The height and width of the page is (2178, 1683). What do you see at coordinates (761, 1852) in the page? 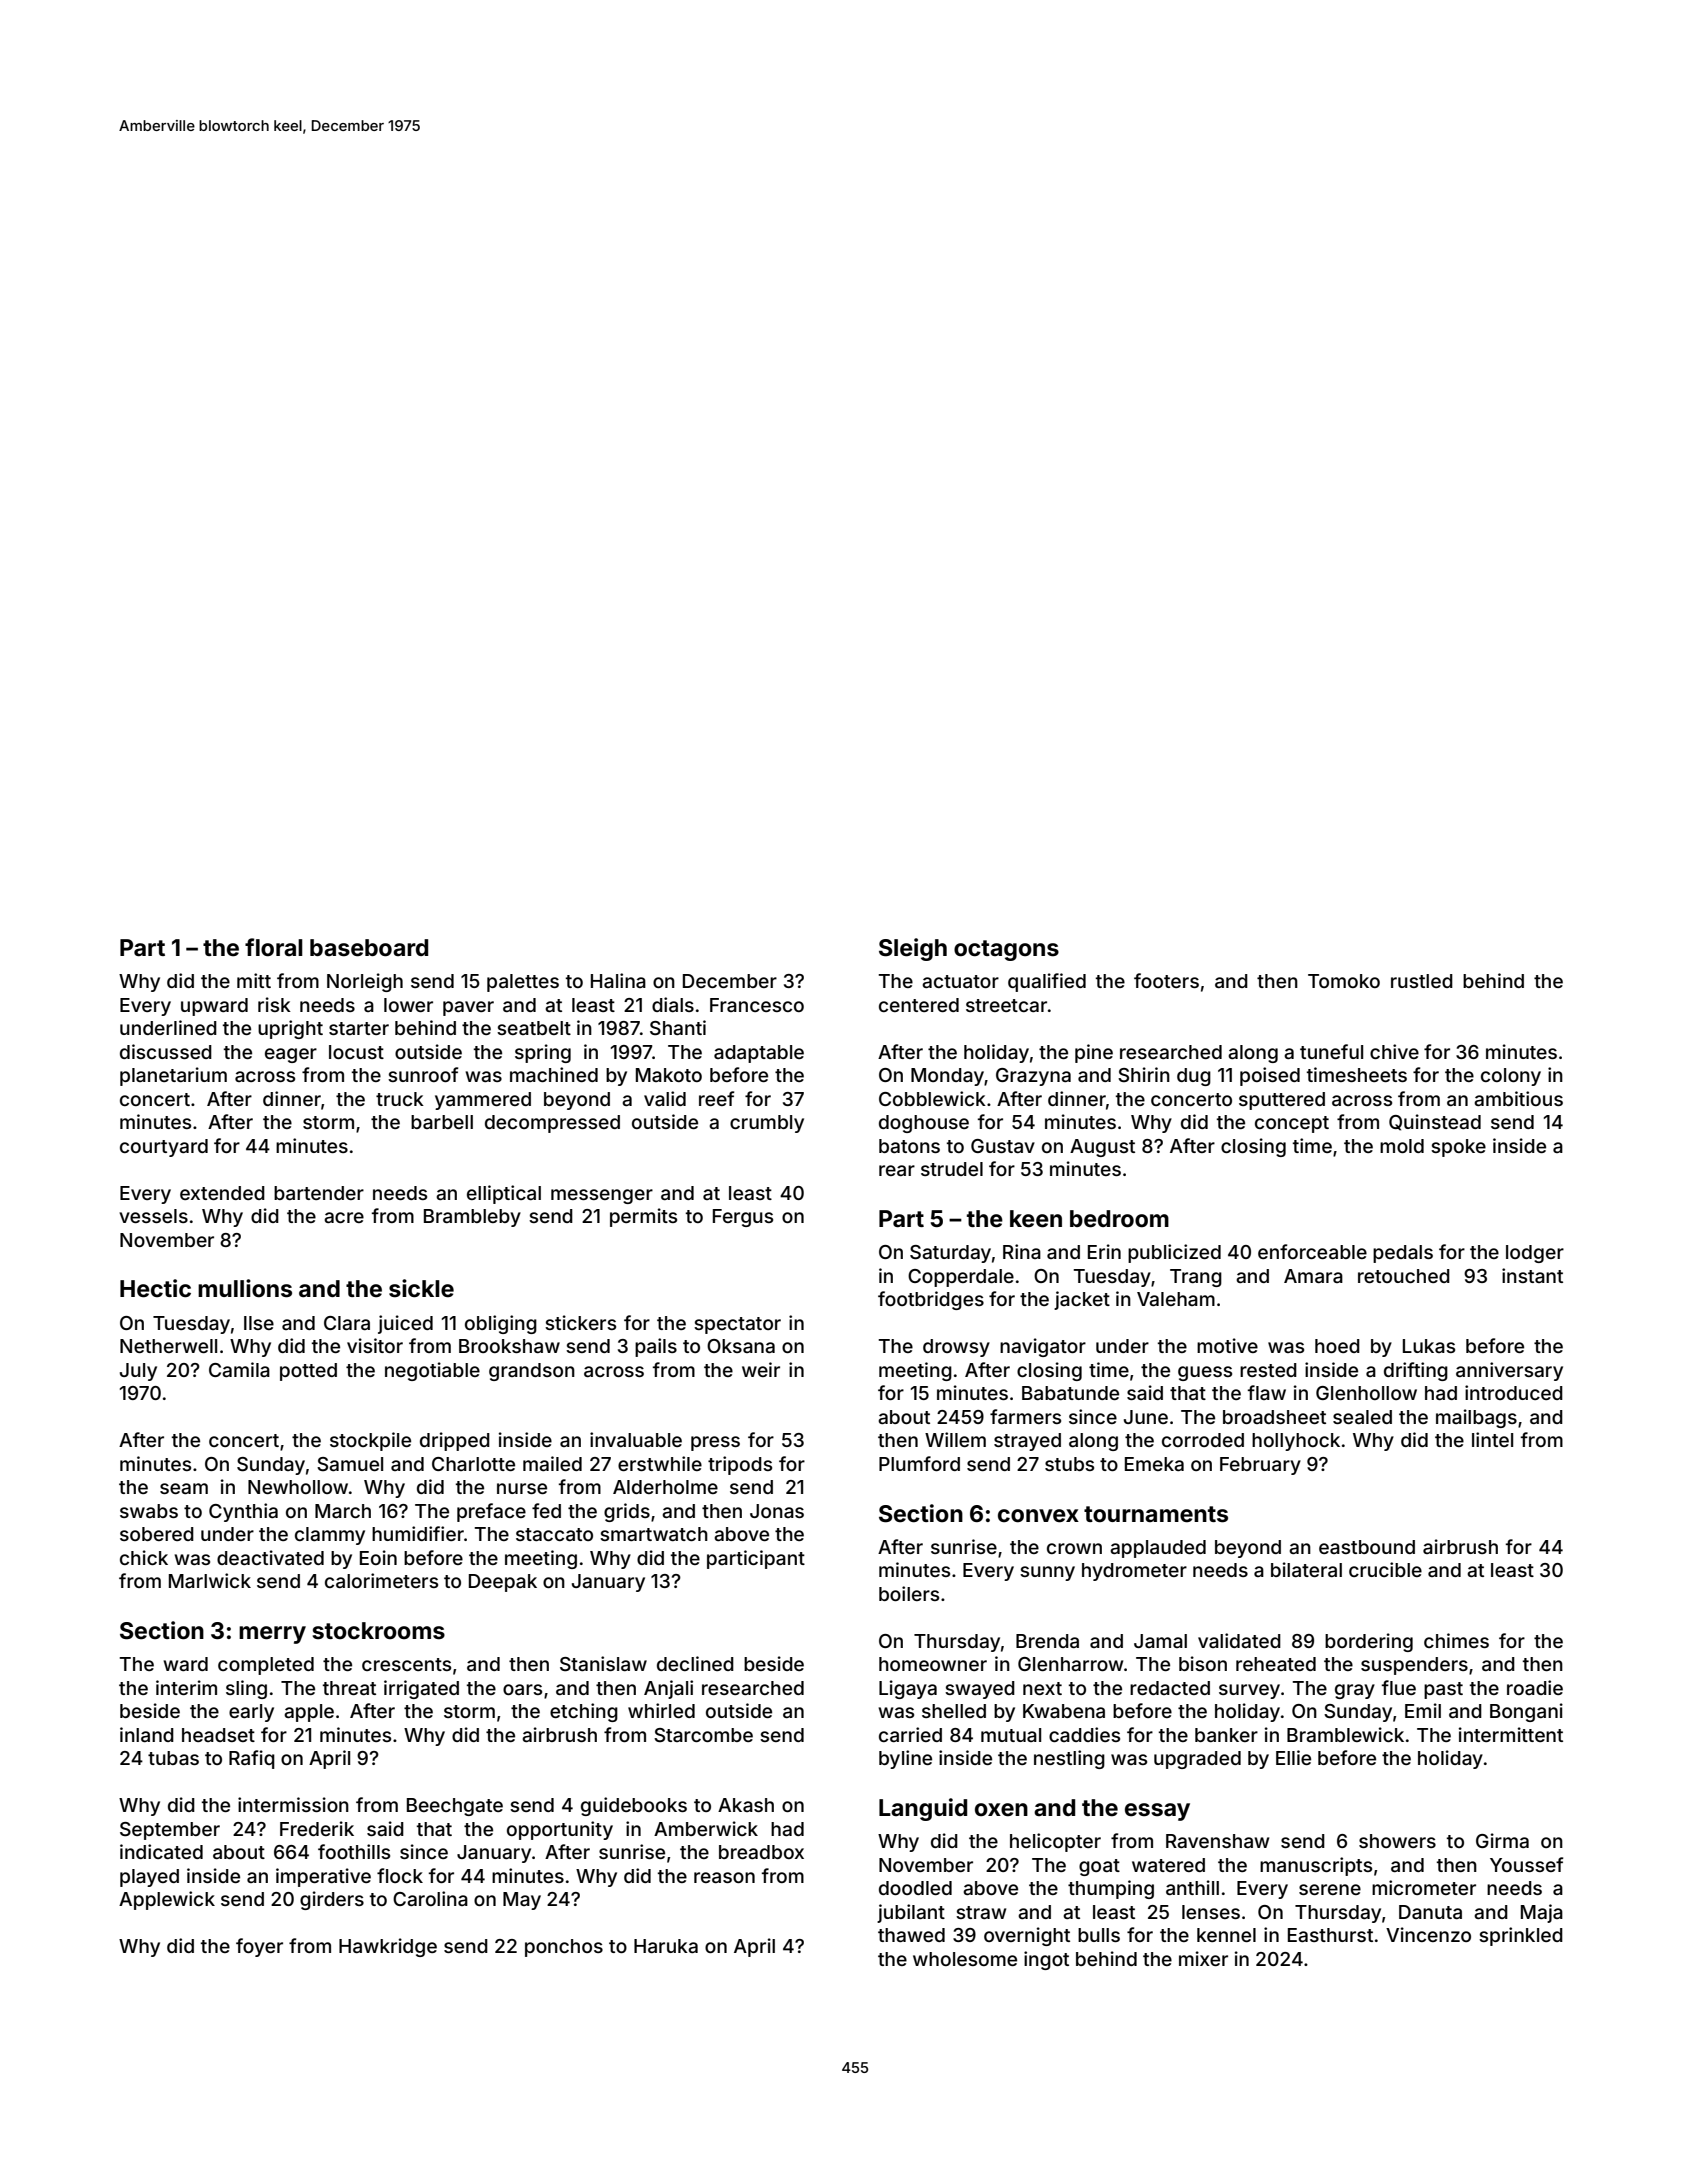
I see `breadbox` at bounding box center [761, 1852].
